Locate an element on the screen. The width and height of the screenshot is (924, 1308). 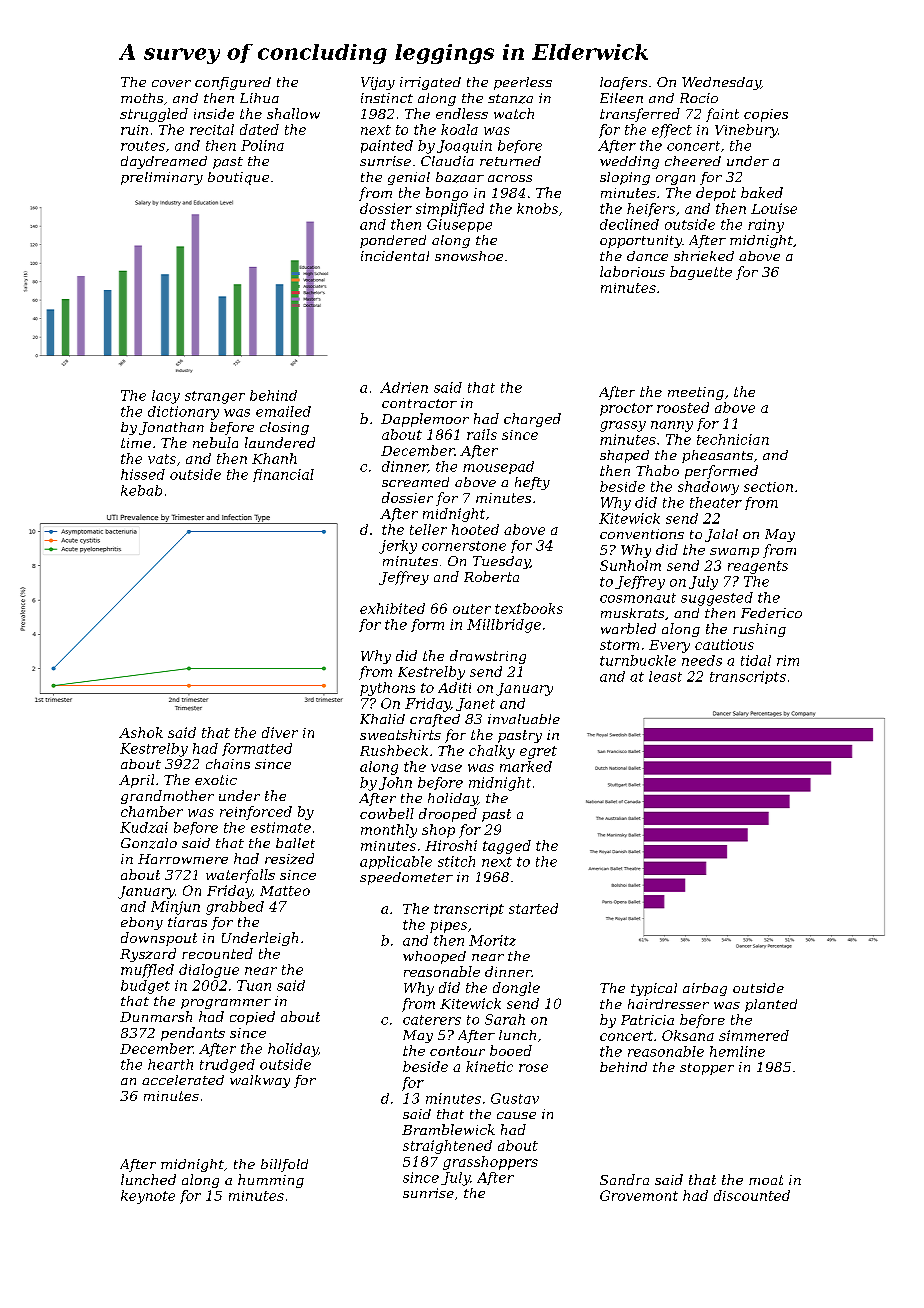
Khalid is located at coordinates (382, 719).
